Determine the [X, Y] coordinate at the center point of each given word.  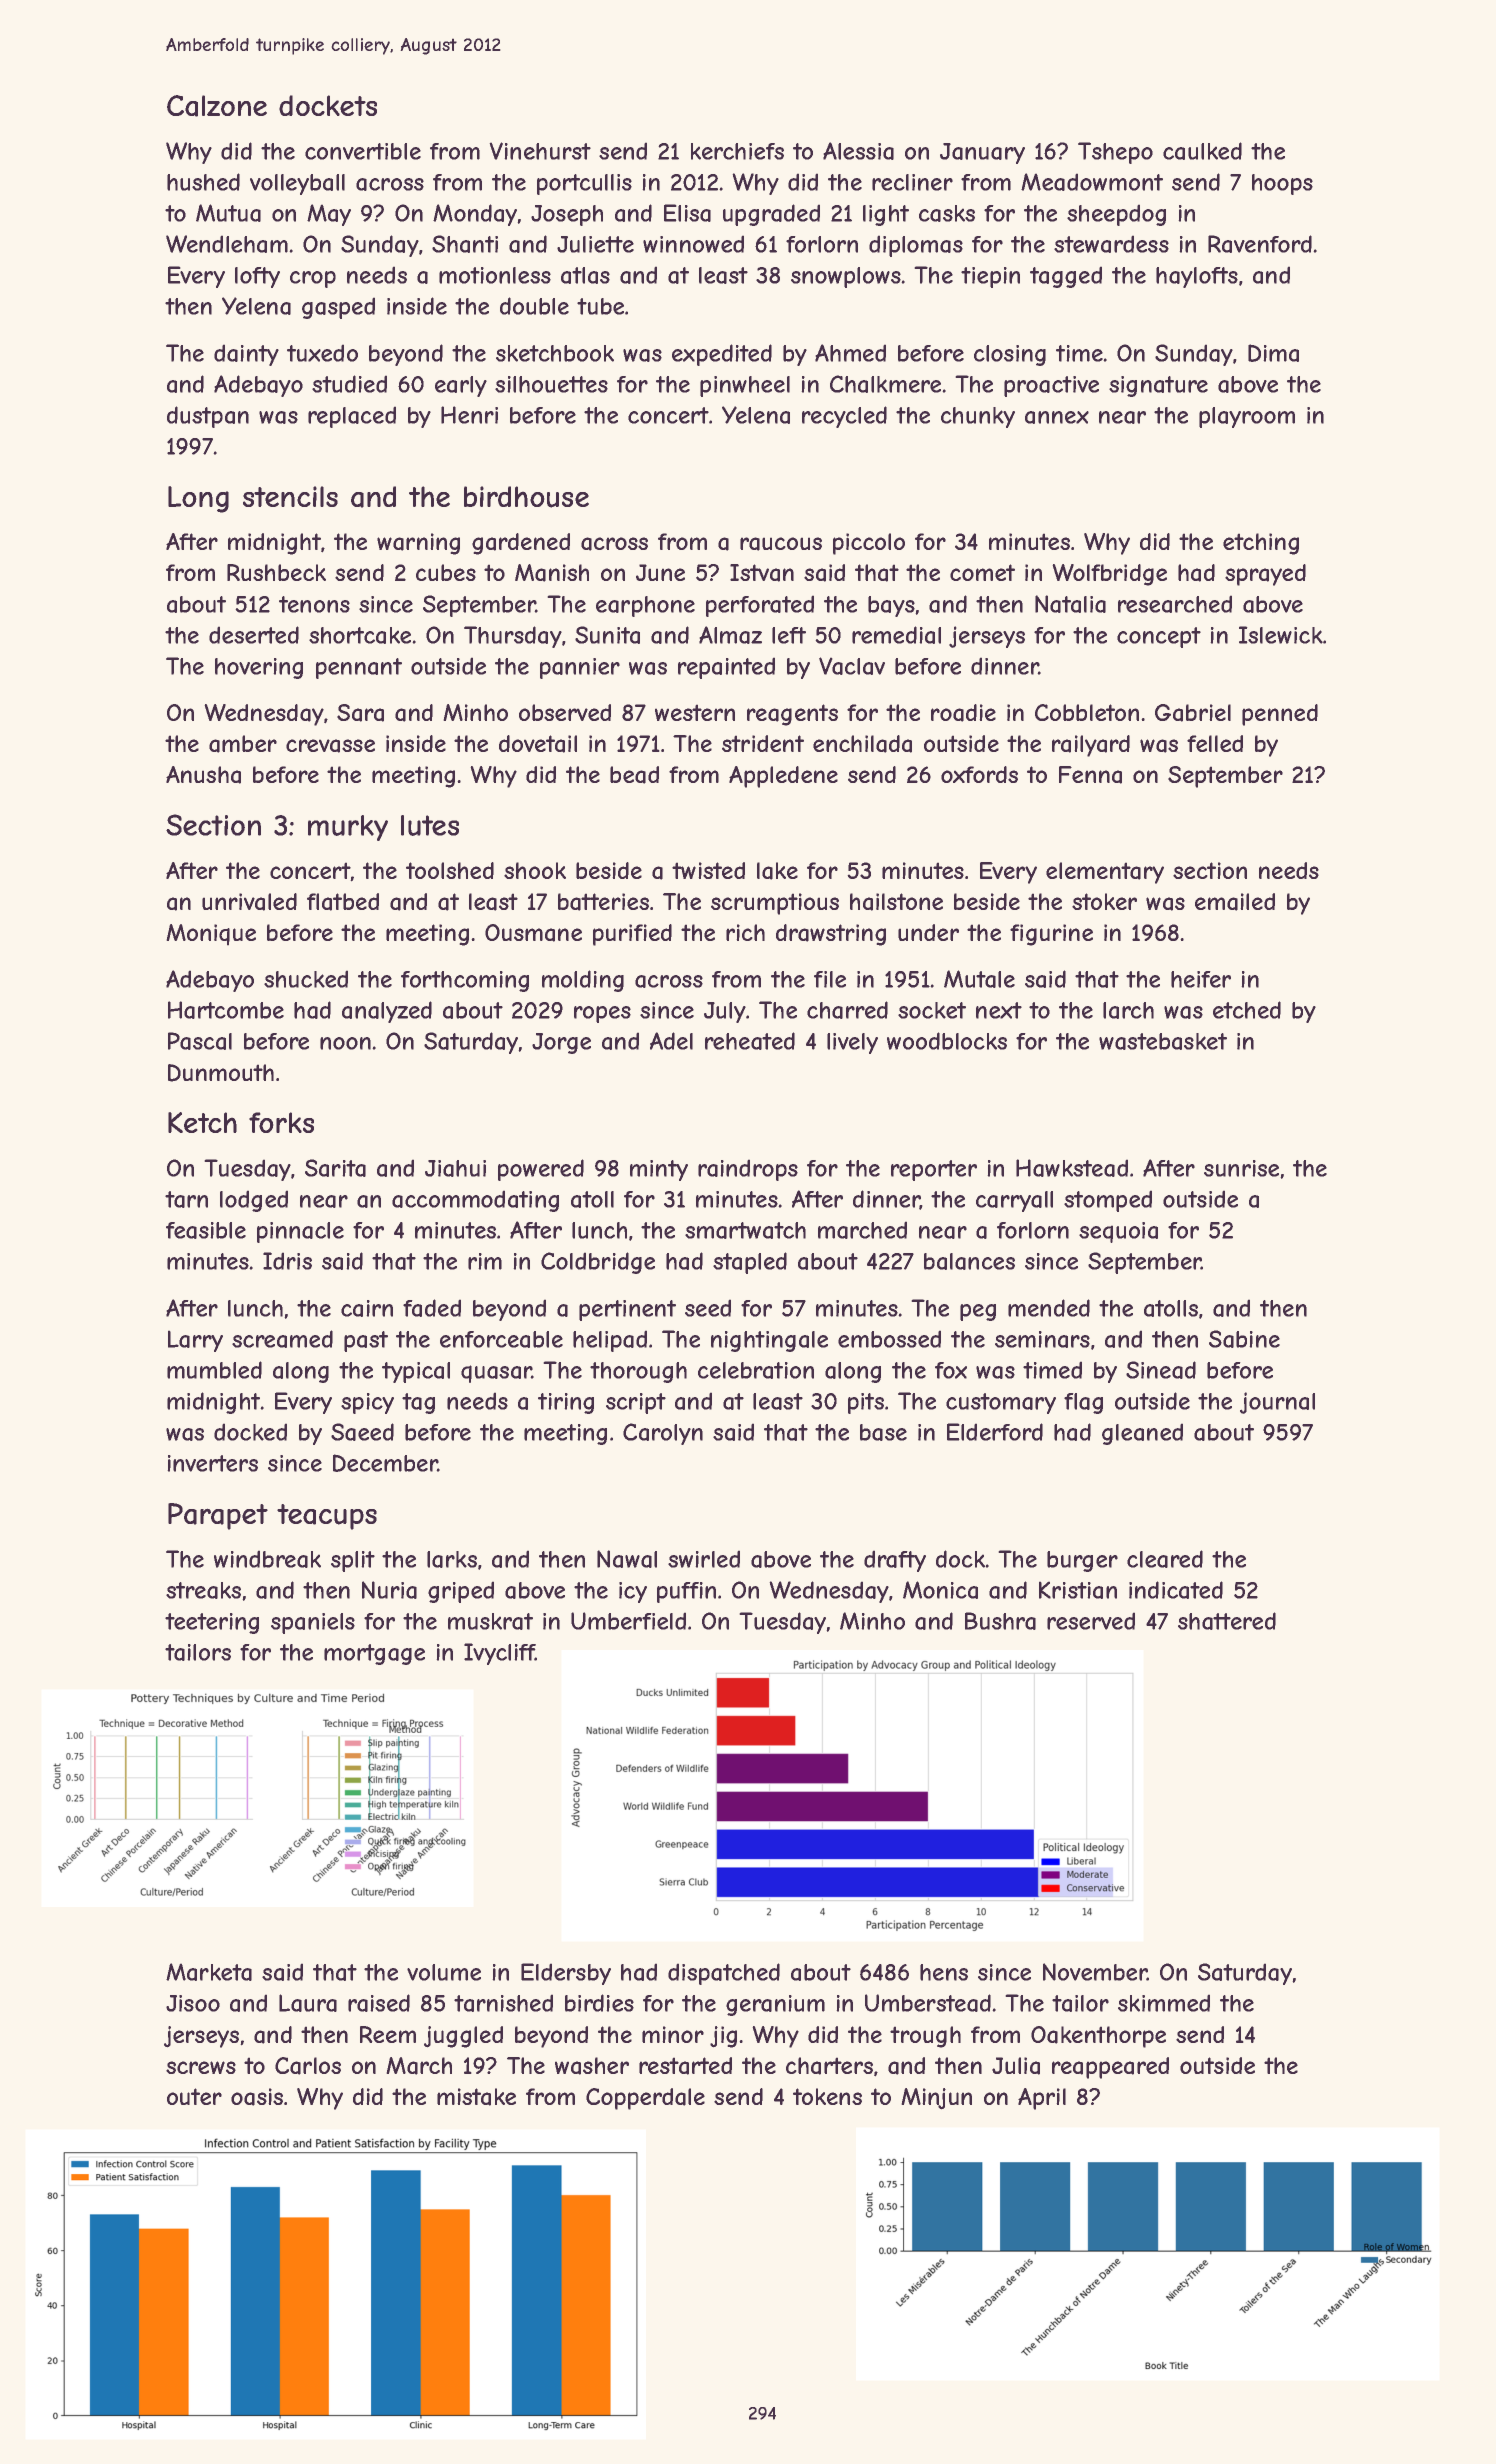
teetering [212, 1623]
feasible [206, 1230]
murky [348, 828]
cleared [1165, 1559]
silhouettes [551, 384]
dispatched [724, 1974]
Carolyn [663, 1434]
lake [777, 871]
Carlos [308, 2066]
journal [1277, 1403]
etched [1247, 1010]
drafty [895, 1561]
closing [1010, 355]
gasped [338, 308]
